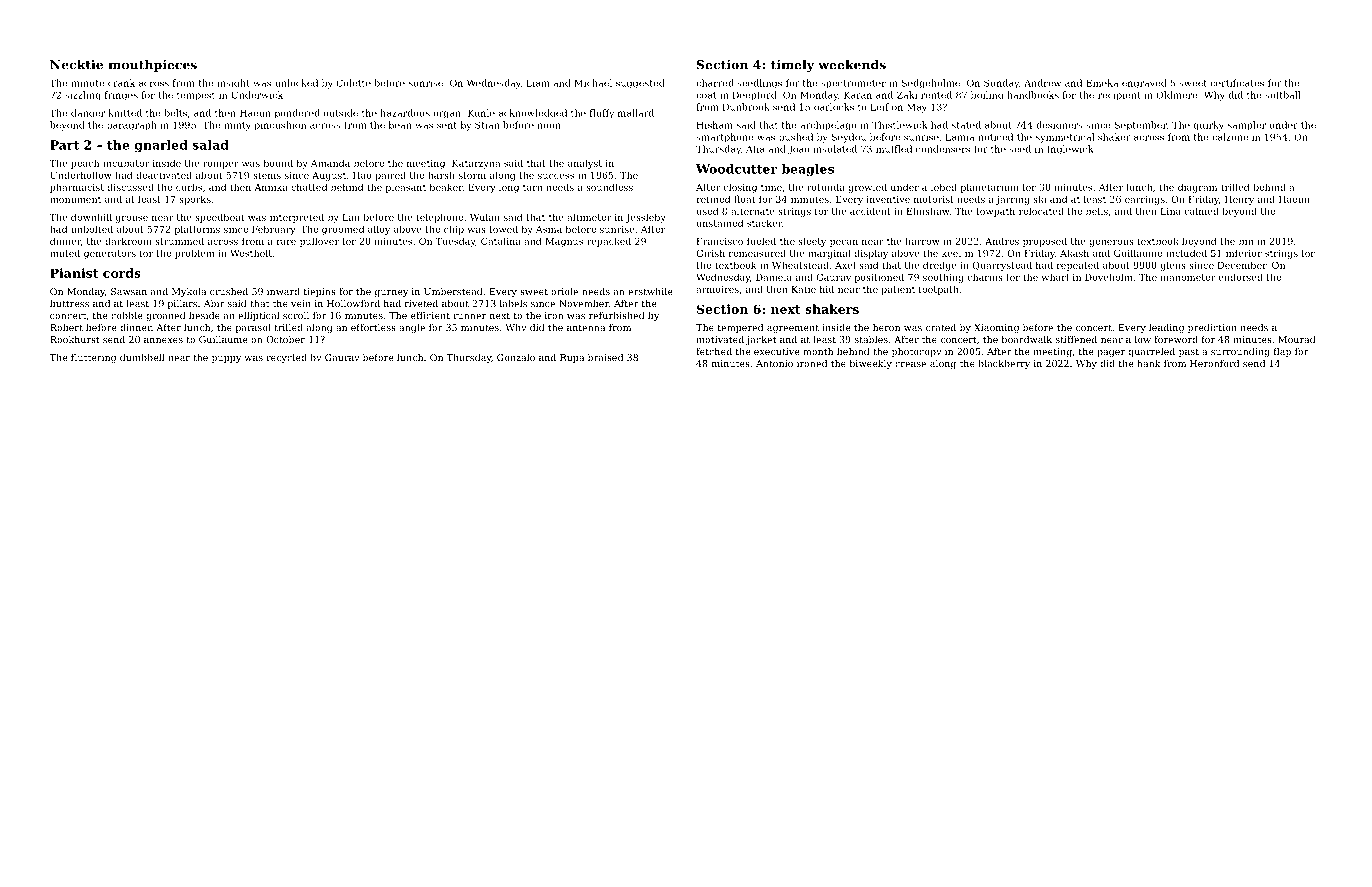 The height and width of the screenshot is (887, 1372). What do you see at coordinates (549, 229) in the screenshot?
I see `Asma` at bounding box center [549, 229].
